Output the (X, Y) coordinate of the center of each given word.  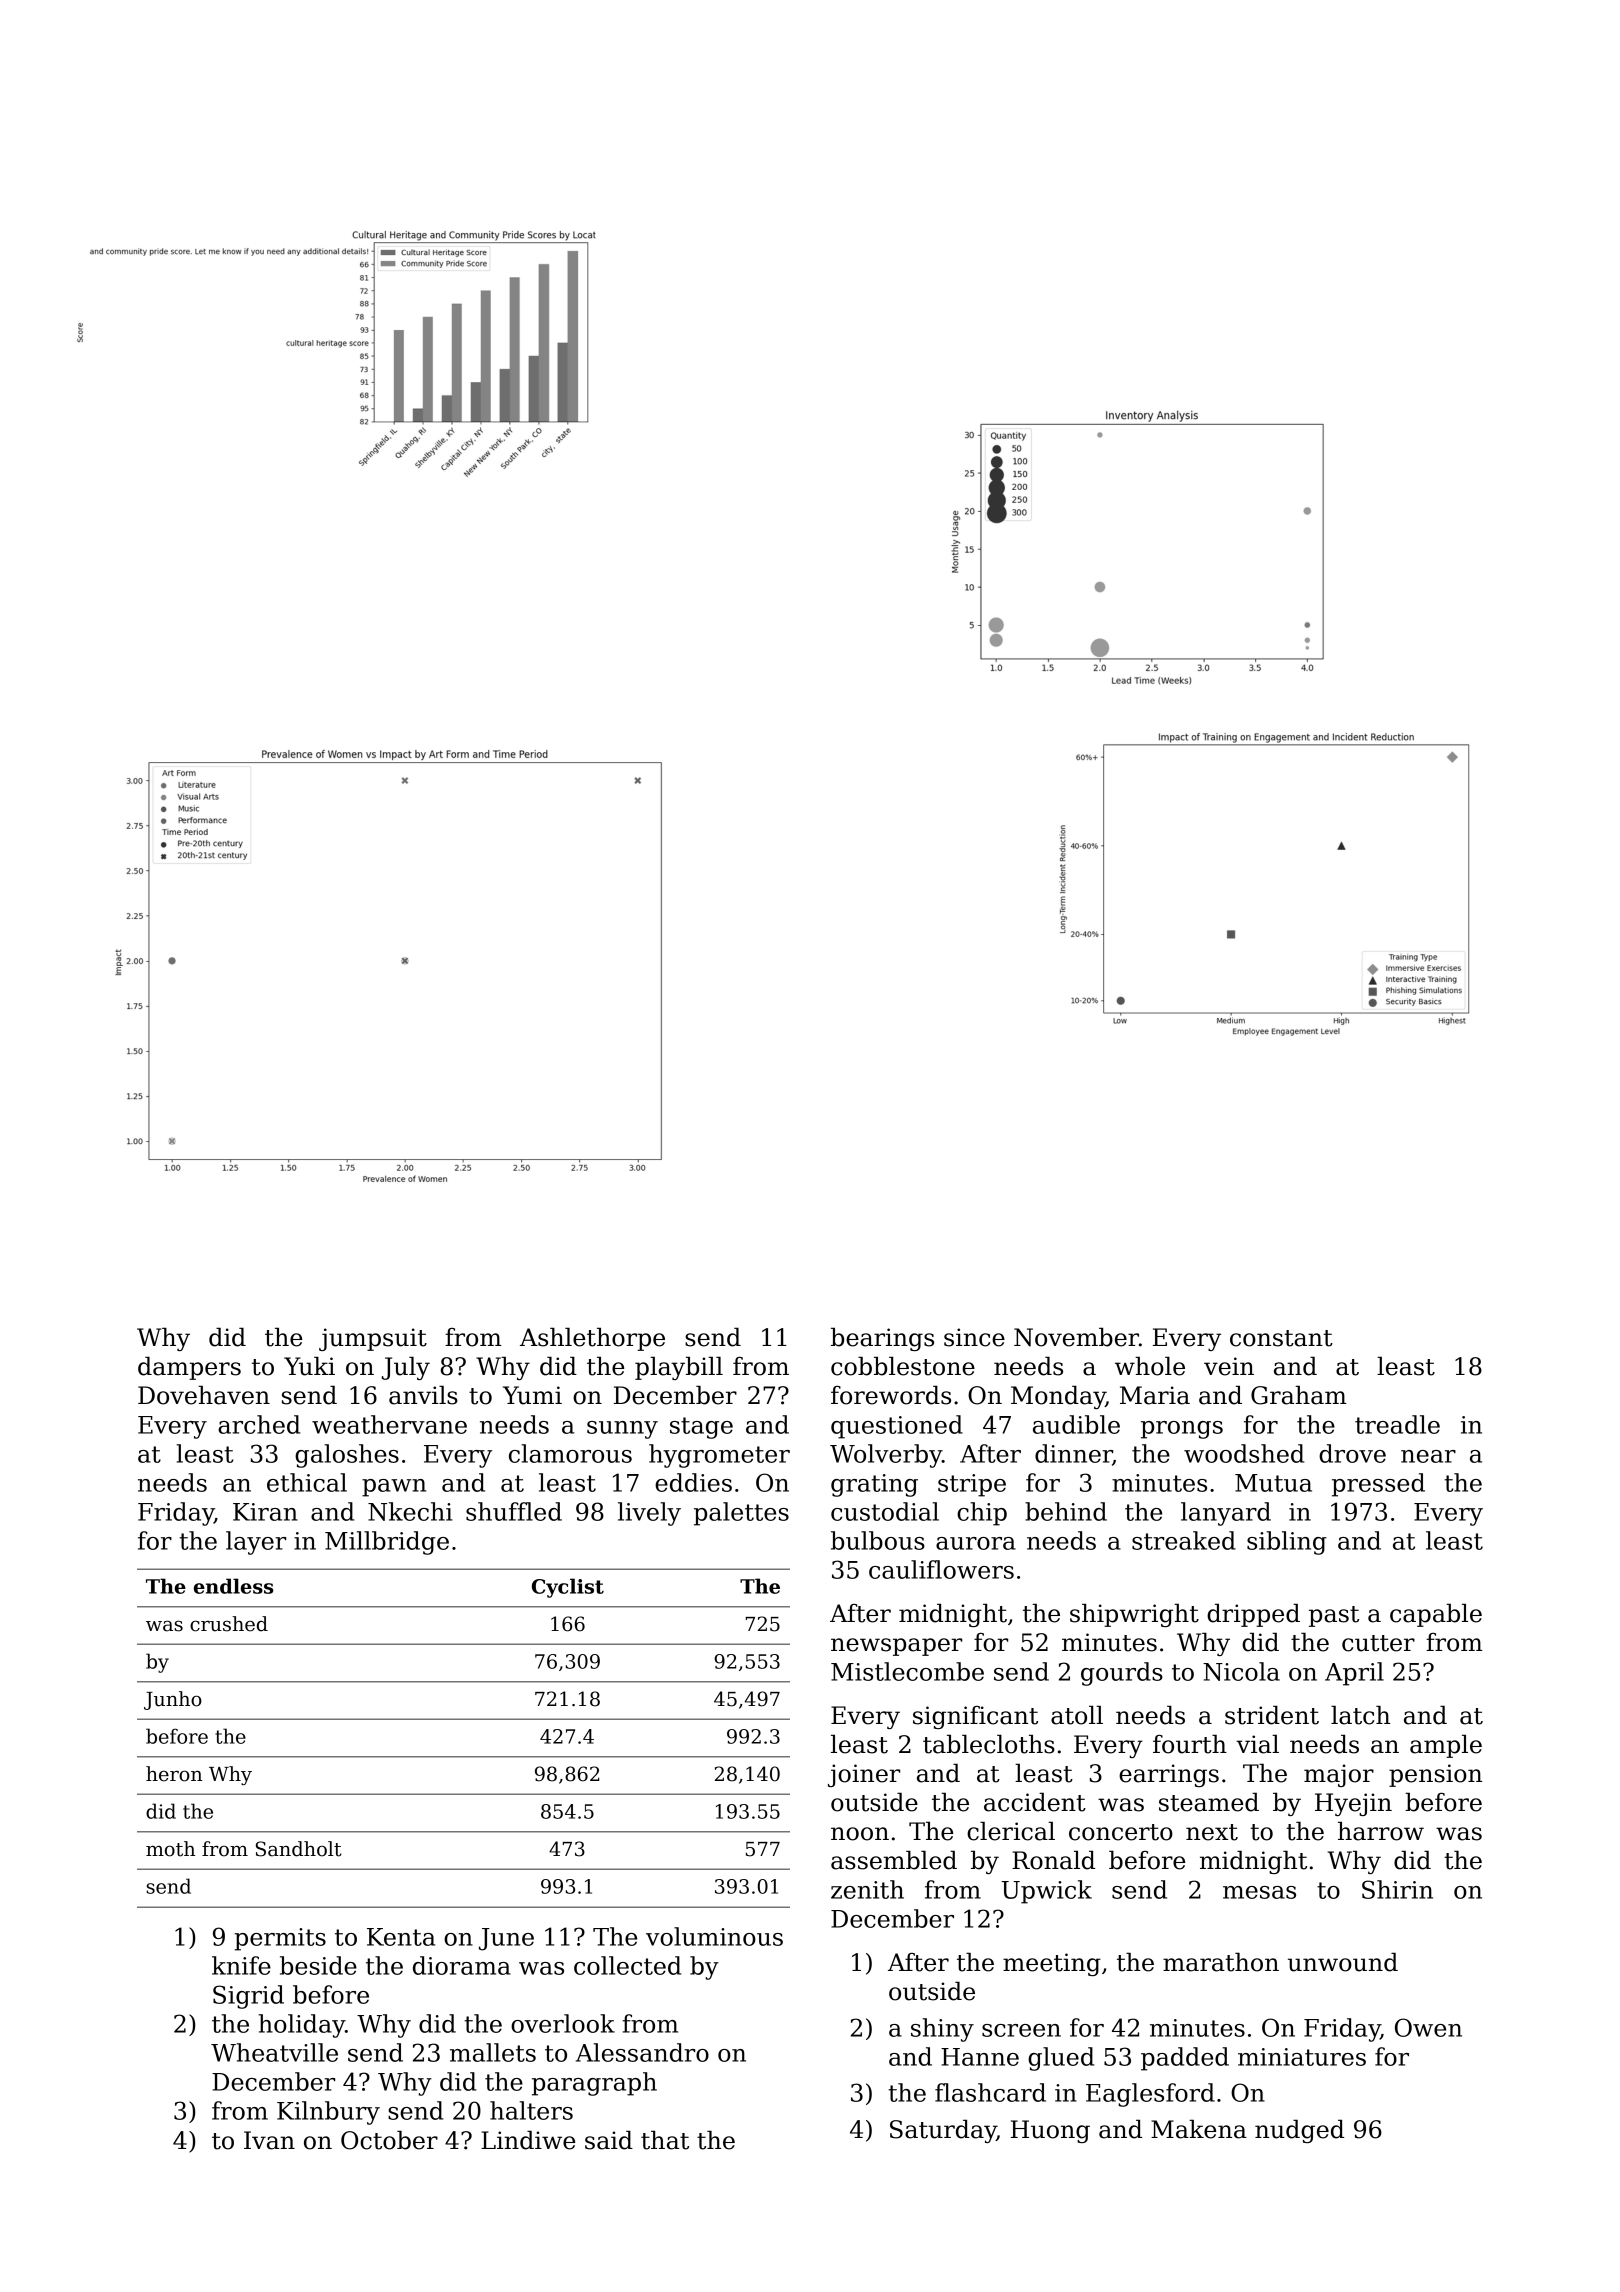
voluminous (714, 1936)
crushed (229, 1624)
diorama (462, 1965)
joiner (864, 1775)
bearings (882, 1339)
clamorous (570, 1453)
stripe (972, 1485)
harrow (1381, 1831)
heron (174, 1774)
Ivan (269, 2140)
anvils (423, 1395)
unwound (1343, 1962)
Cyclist (568, 1588)
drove (1352, 1453)
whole (1150, 1366)
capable (1436, 1615)
